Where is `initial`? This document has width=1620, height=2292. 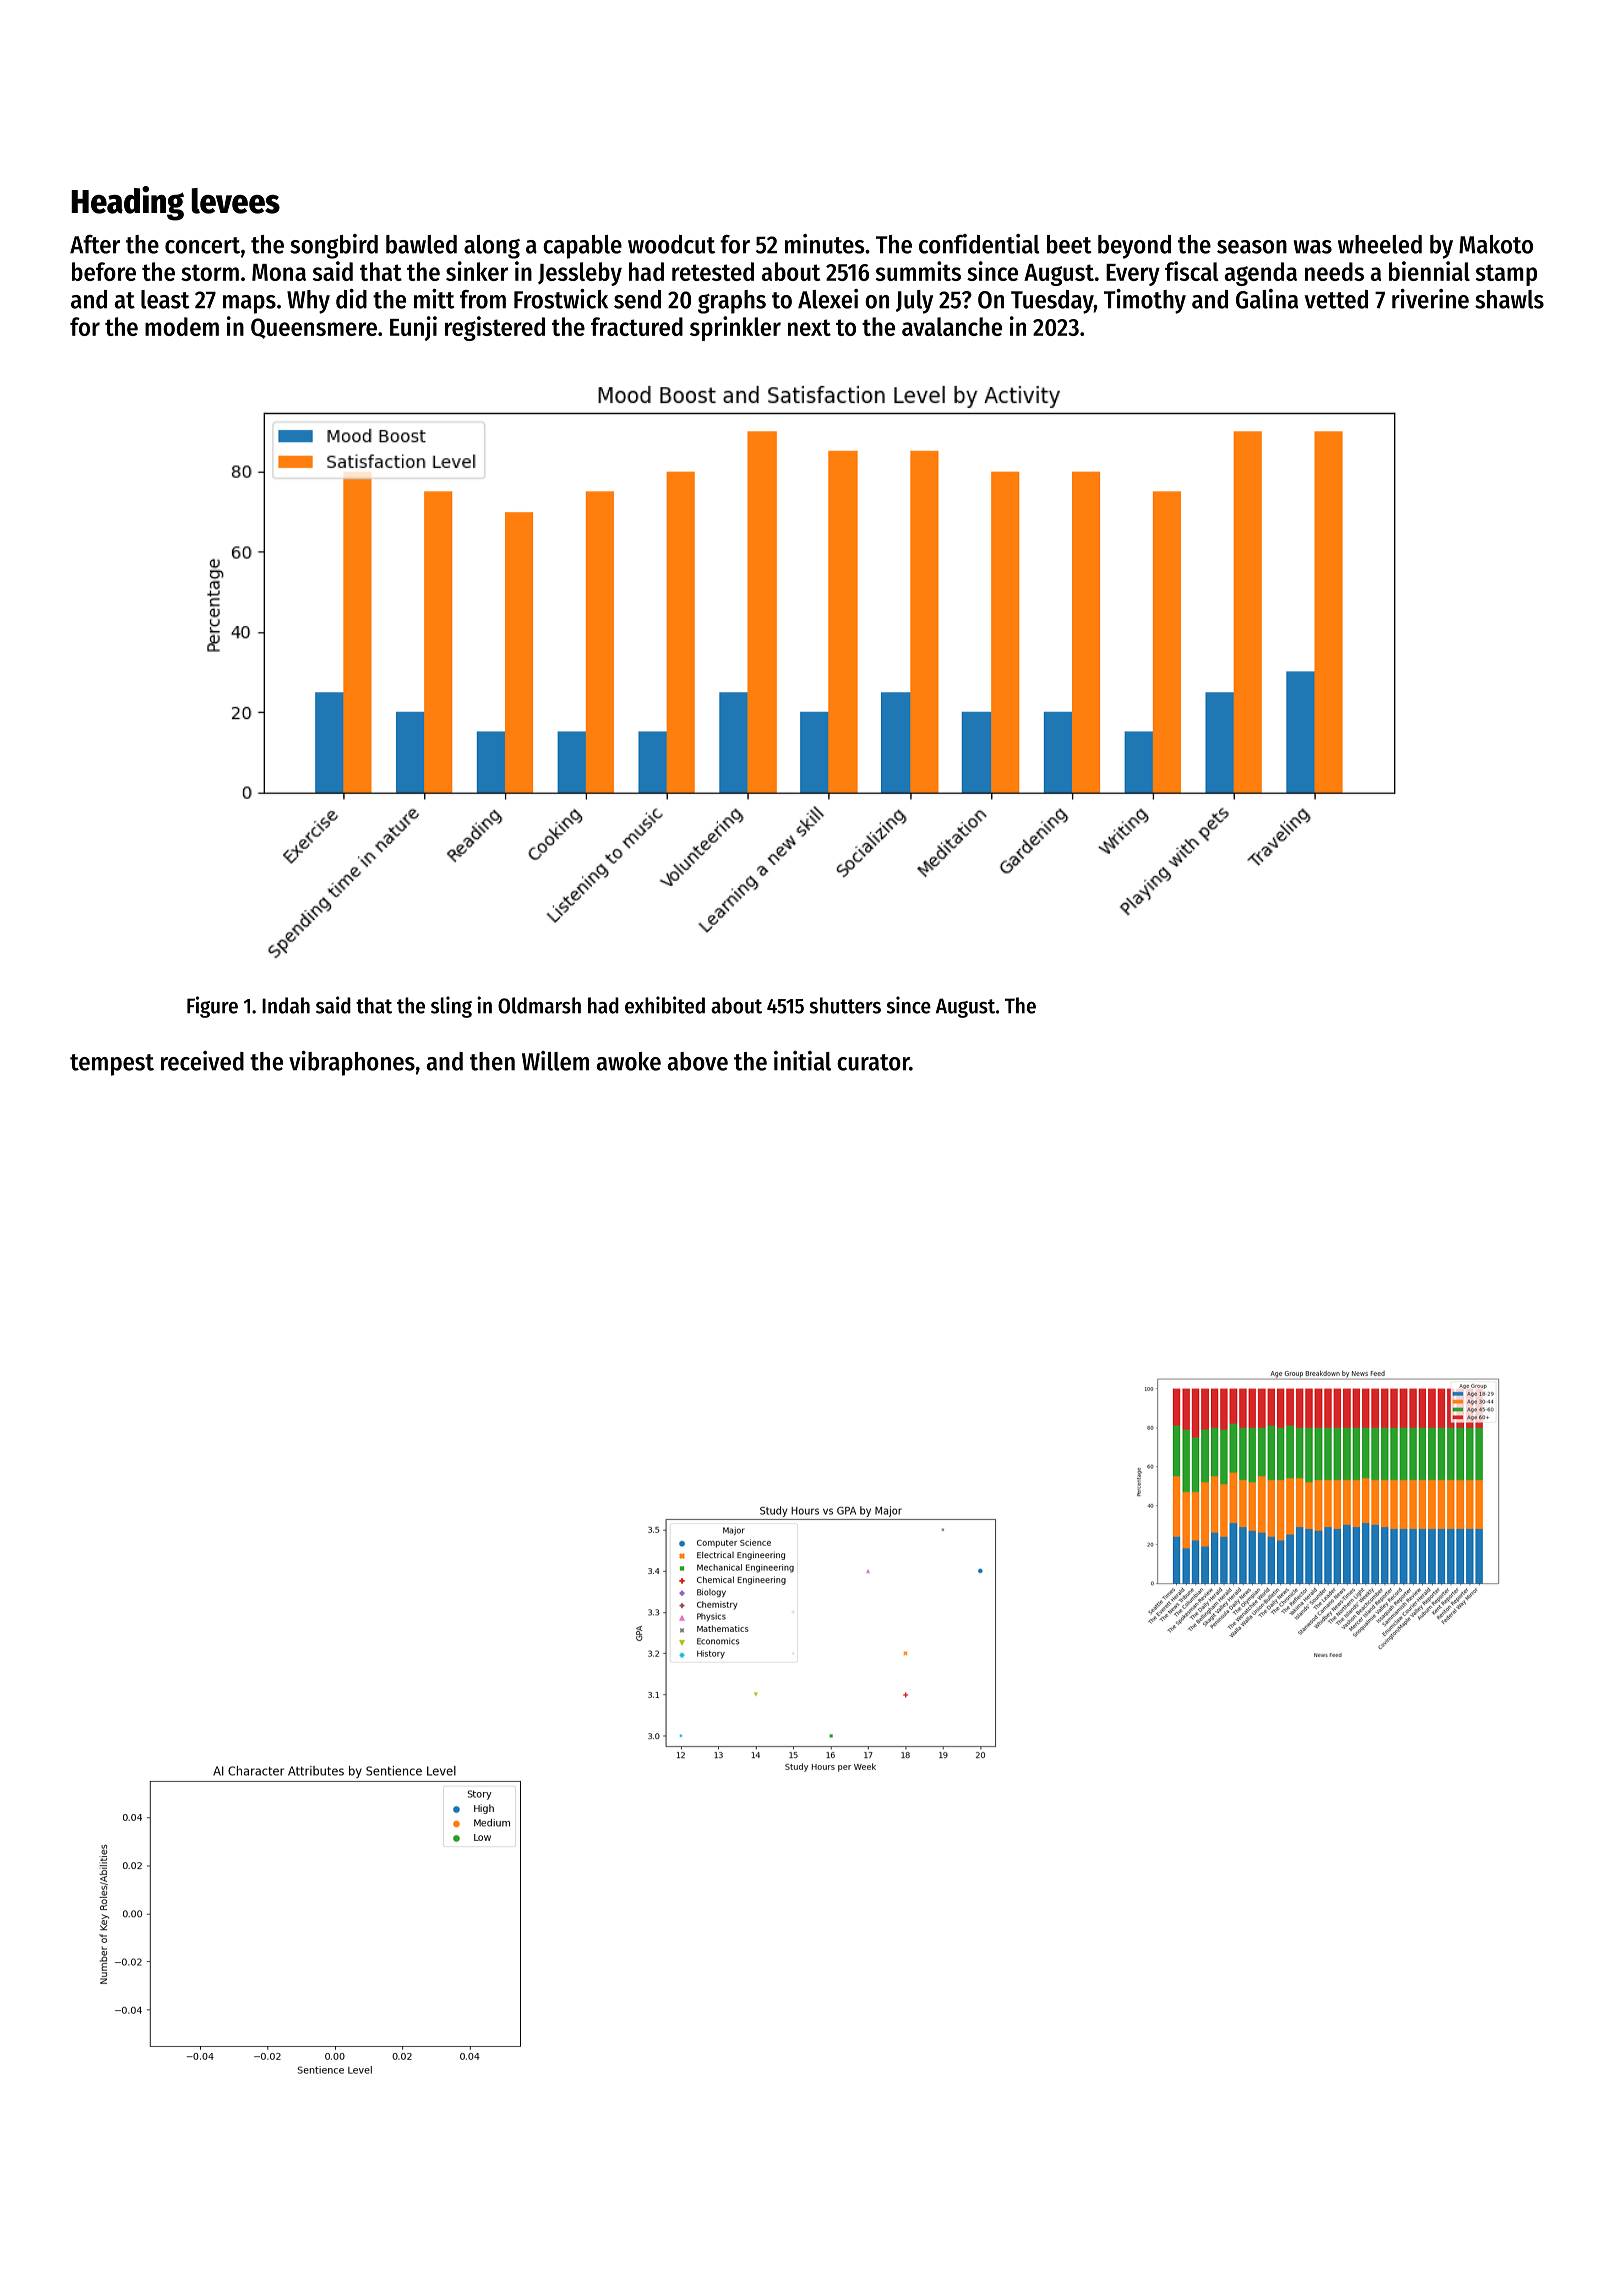 initial is located at coordinates (802, 1061).
